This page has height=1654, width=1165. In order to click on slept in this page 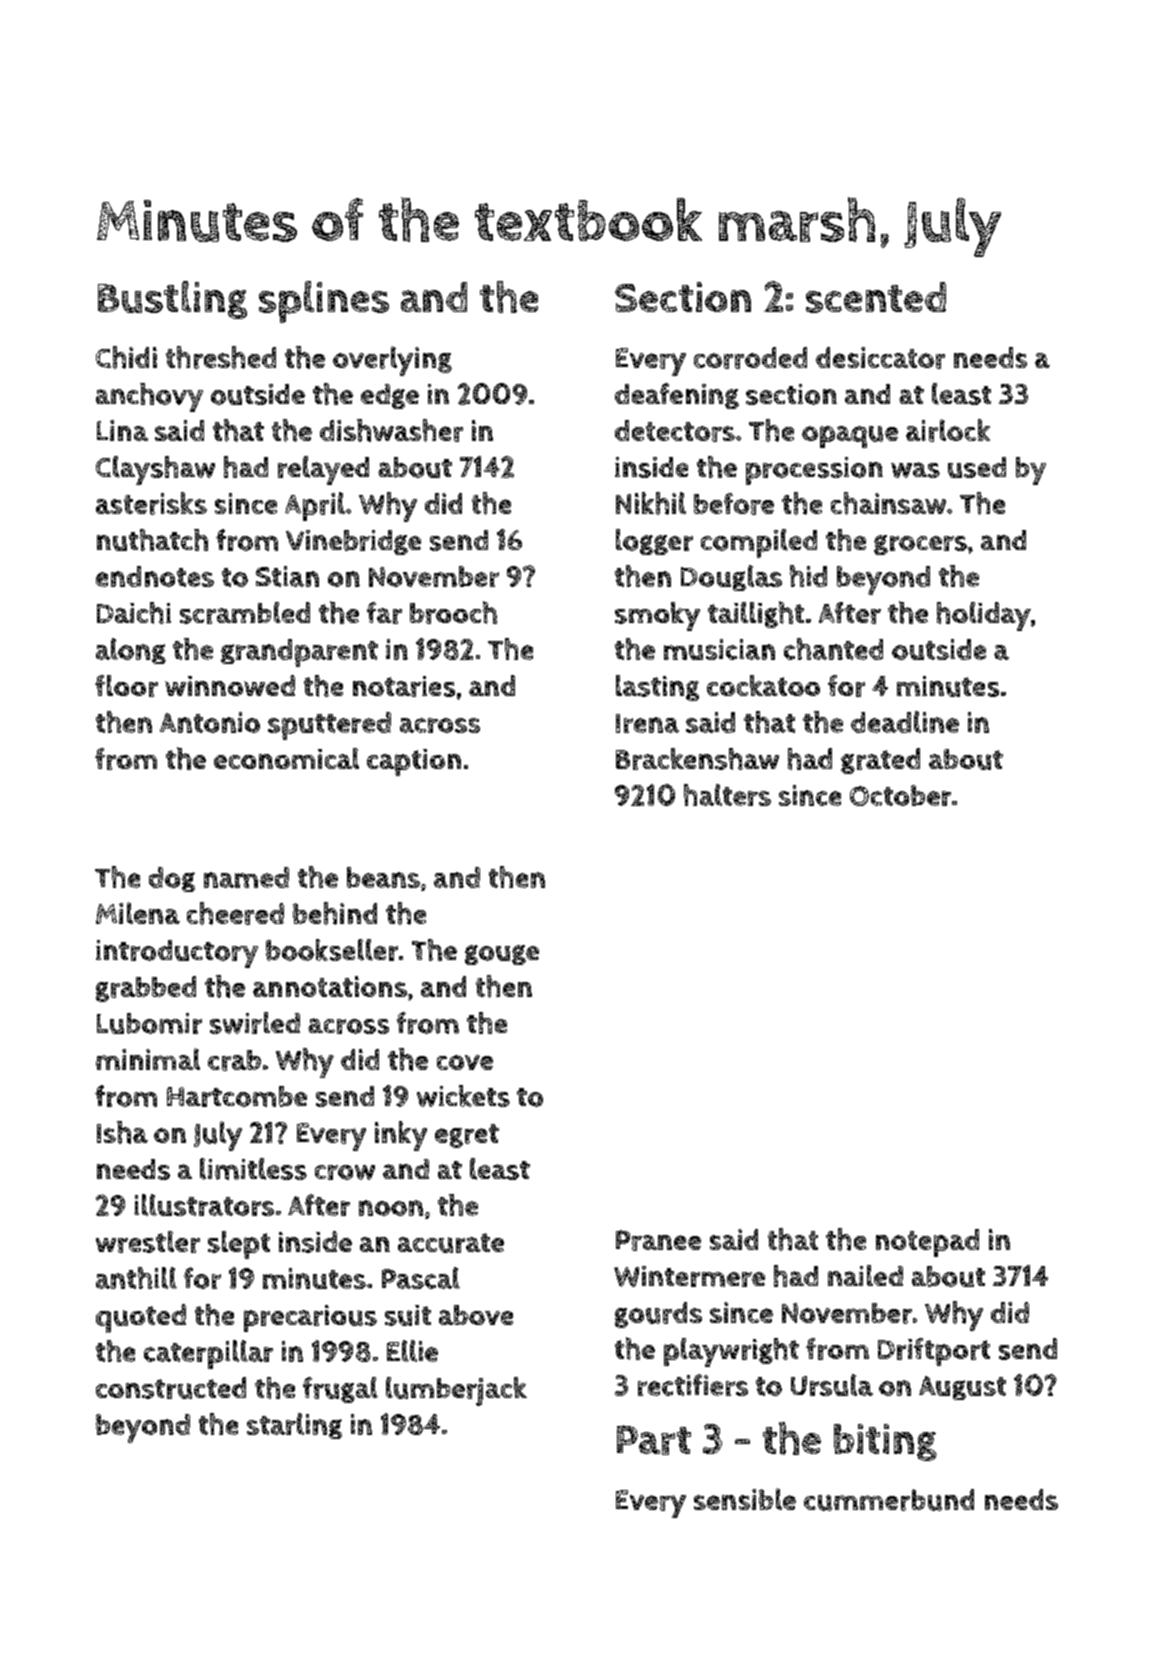, I will do `click(239, 1245)`.
